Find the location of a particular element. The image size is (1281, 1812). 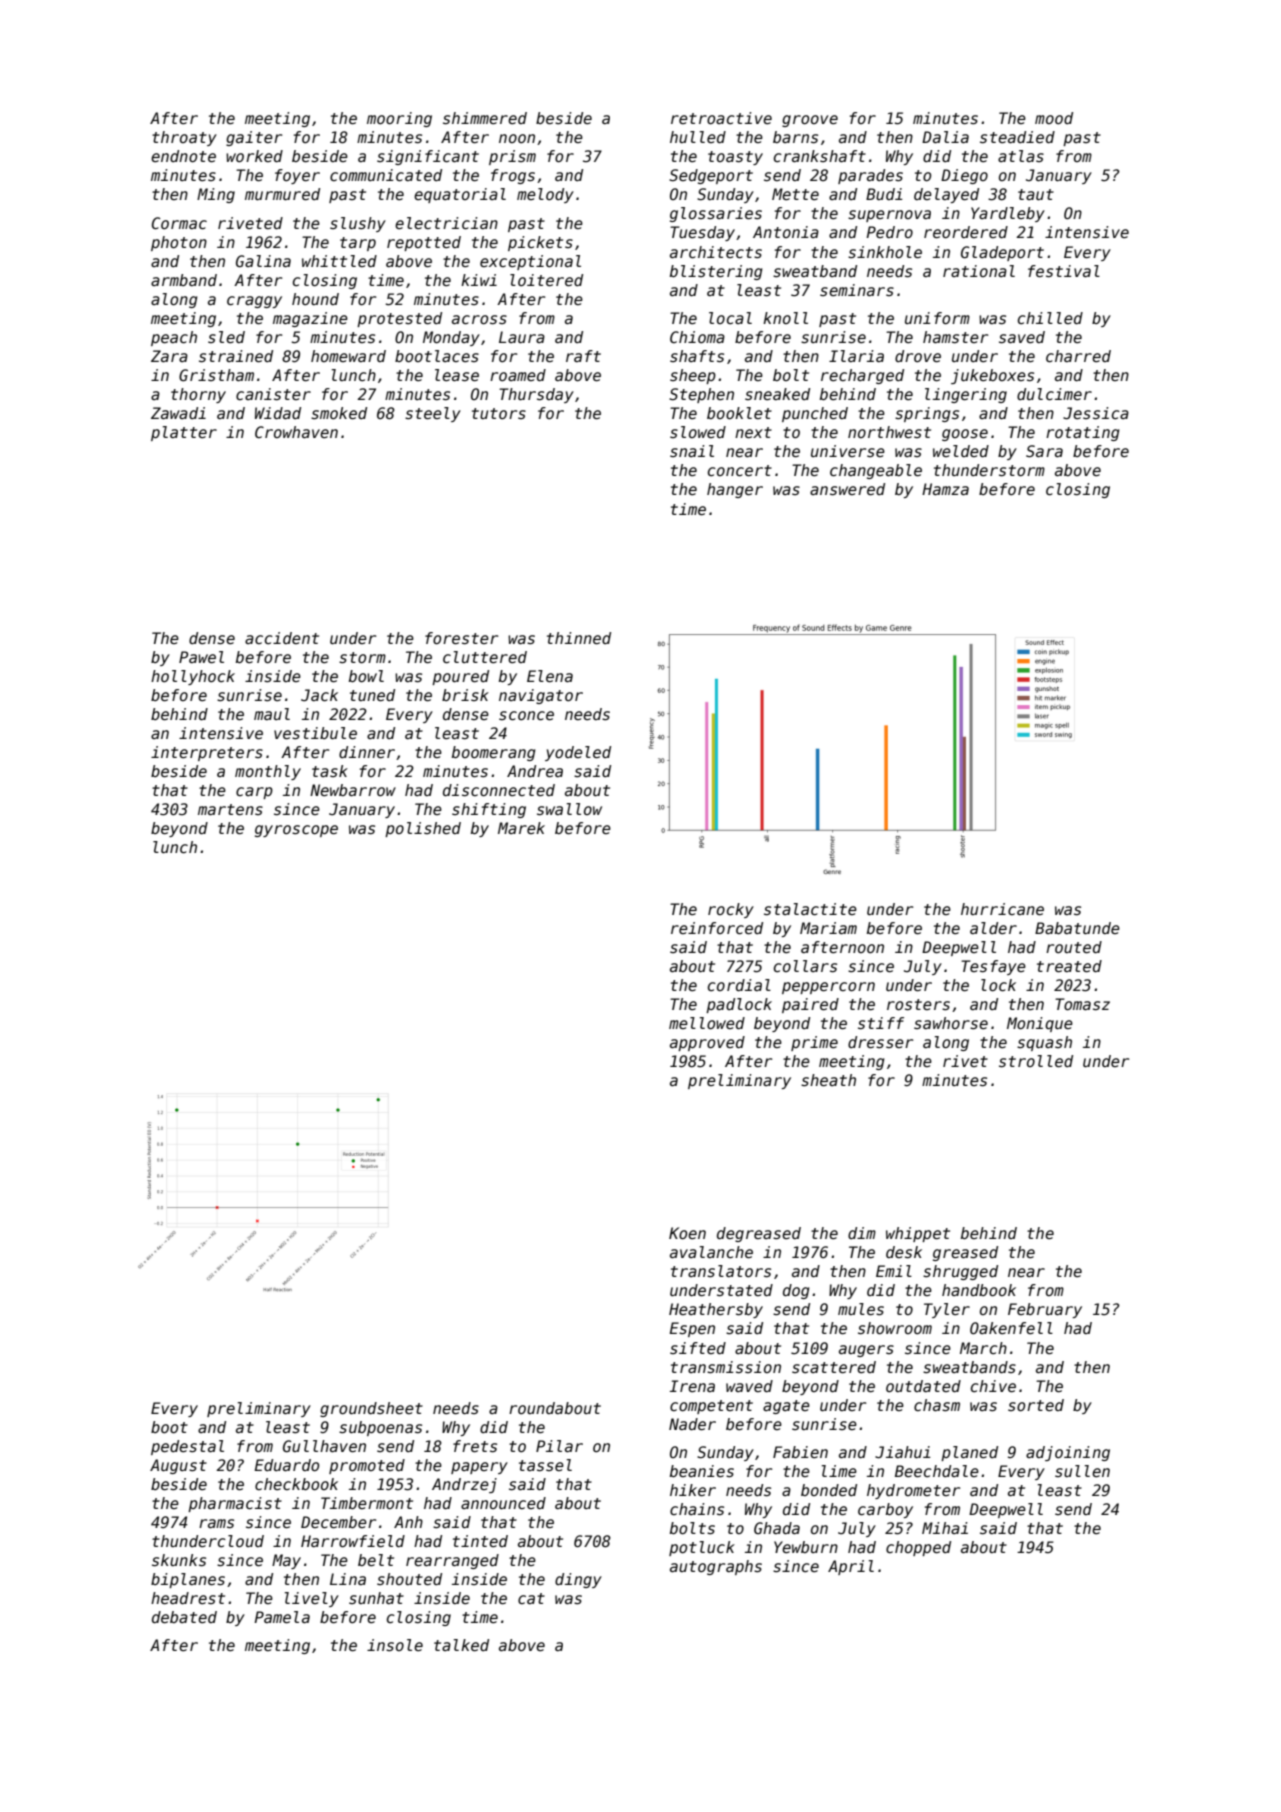

groove is located at coordinates (810, 121).
